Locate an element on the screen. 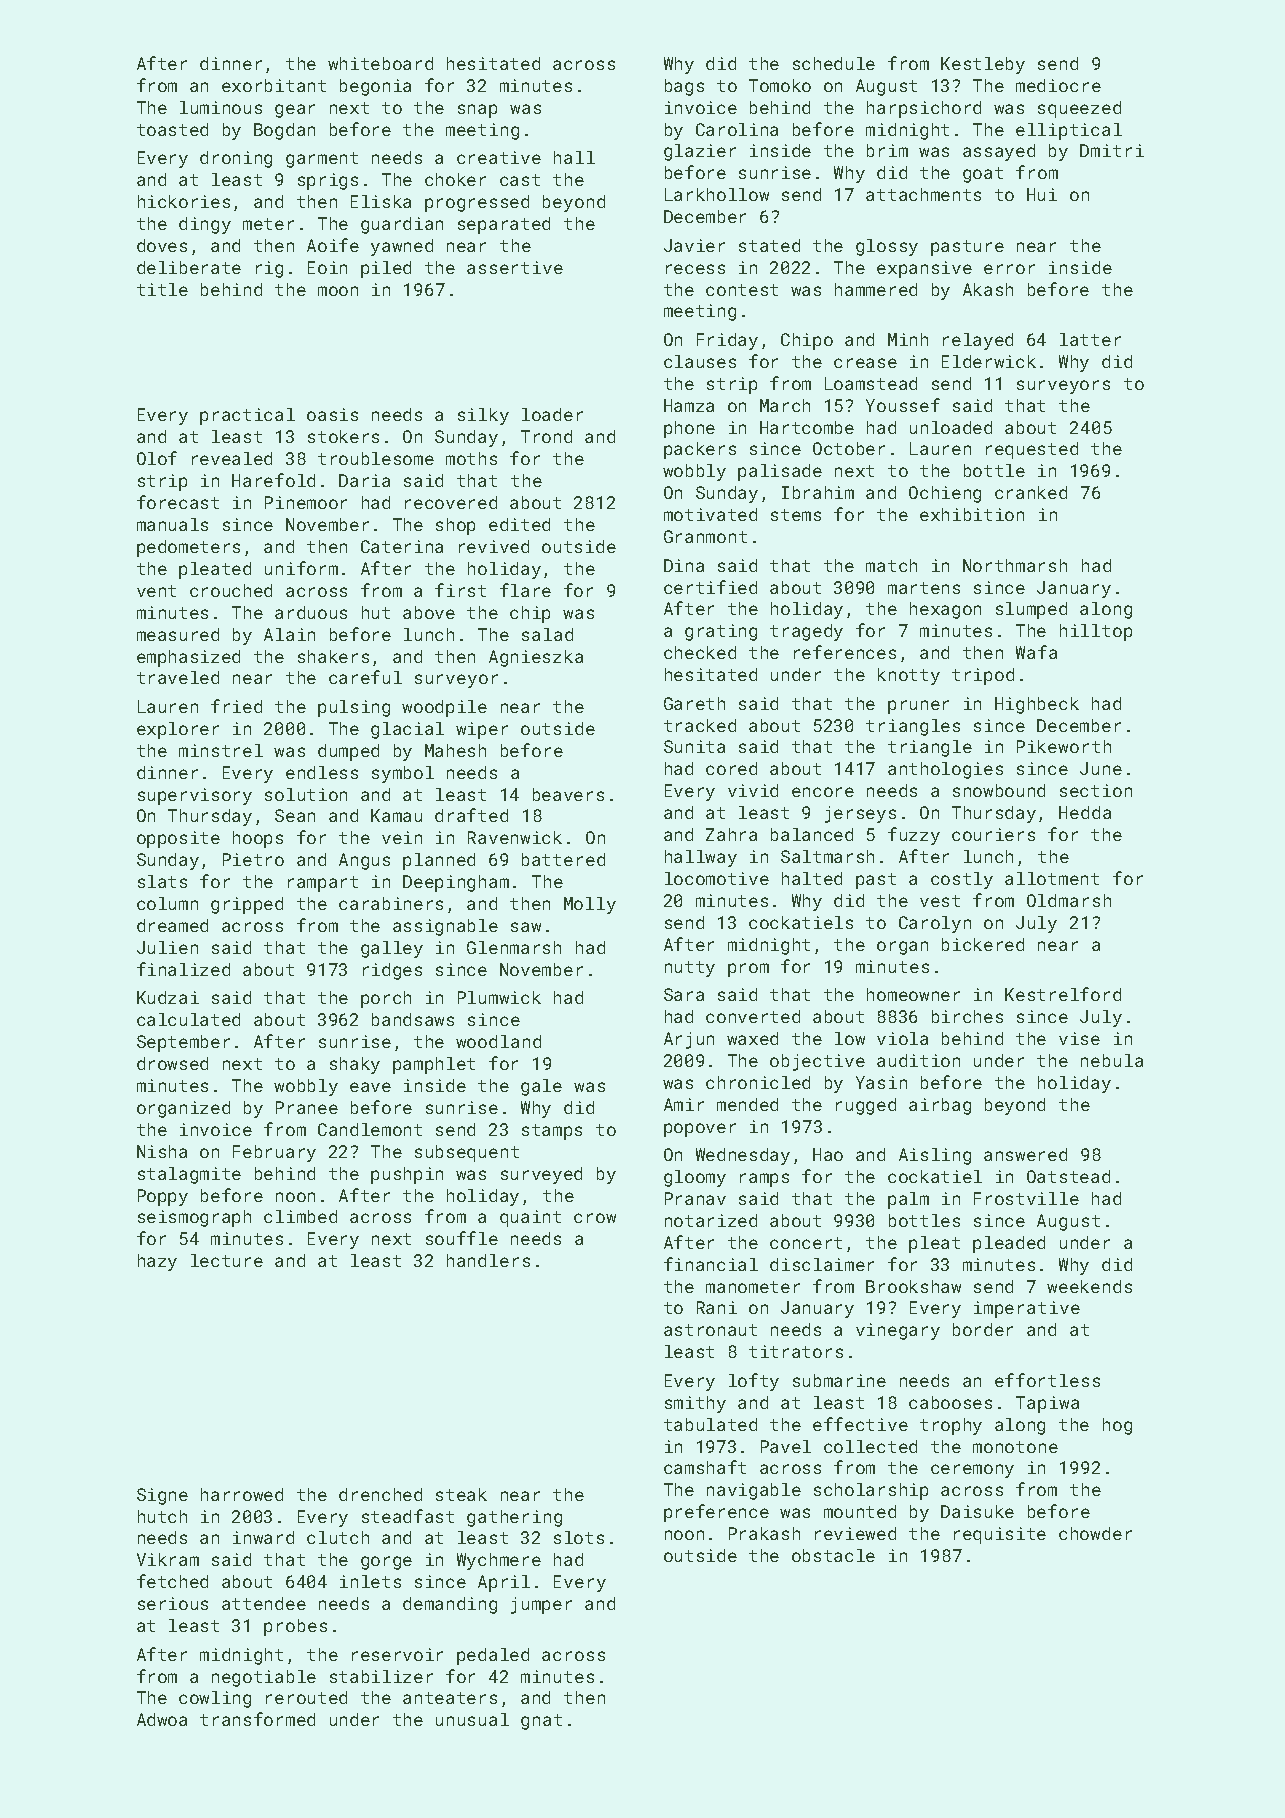  creative is located at coordinates (499, 157).
